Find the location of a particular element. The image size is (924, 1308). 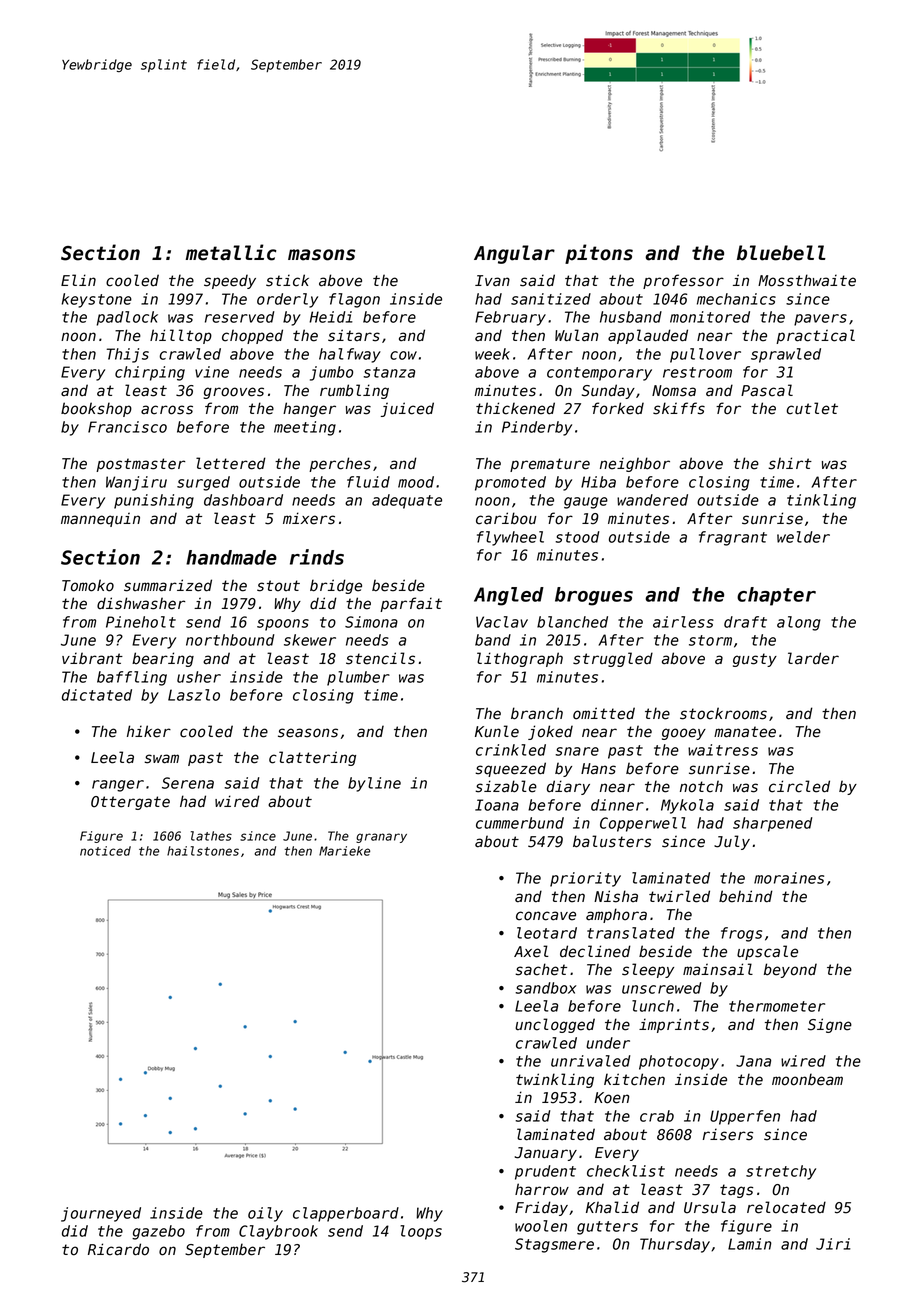

hilltop is located at coordinates (181, 336).
